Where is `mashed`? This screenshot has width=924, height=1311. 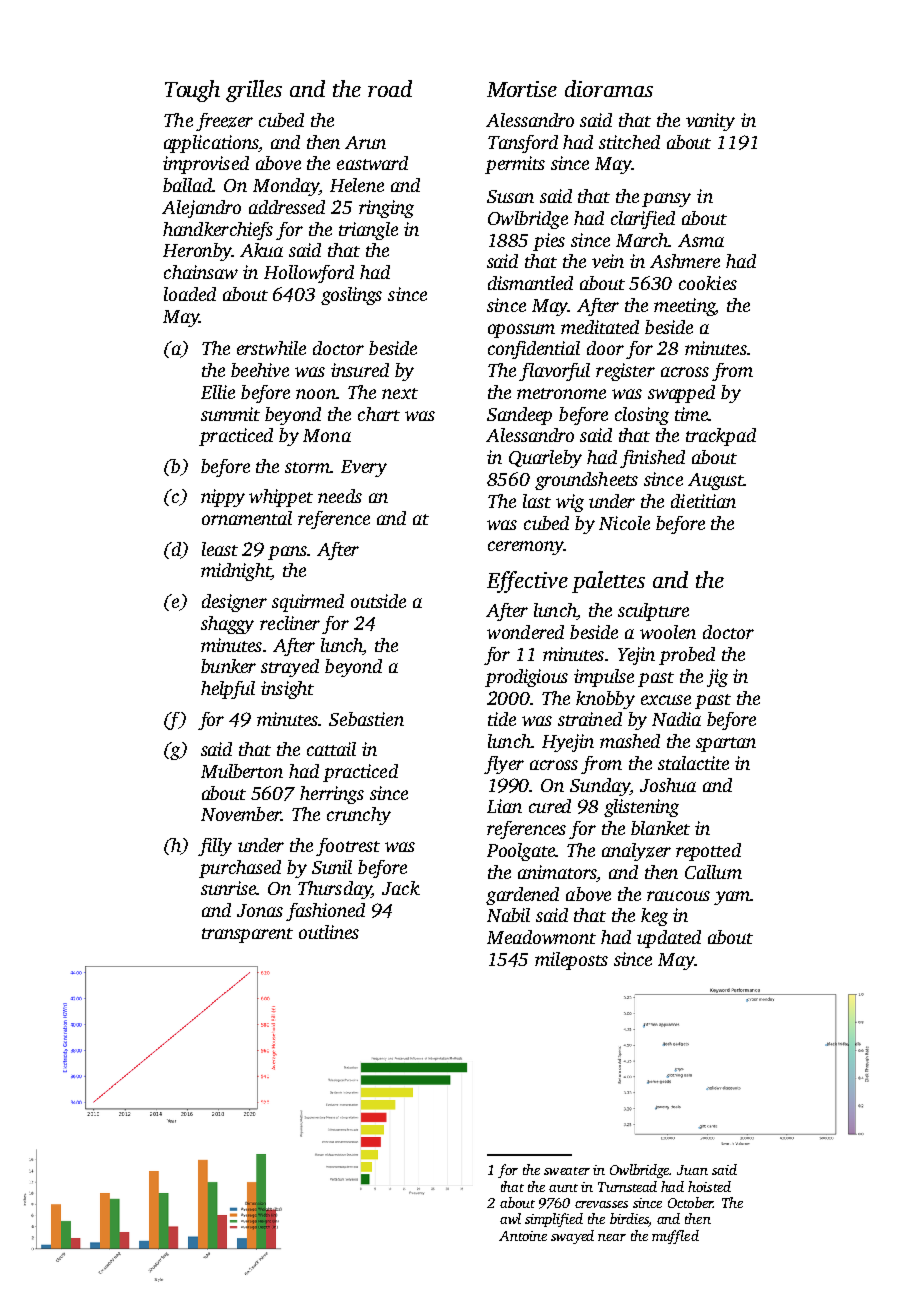
mashed is located at coordinates (630, 741).
